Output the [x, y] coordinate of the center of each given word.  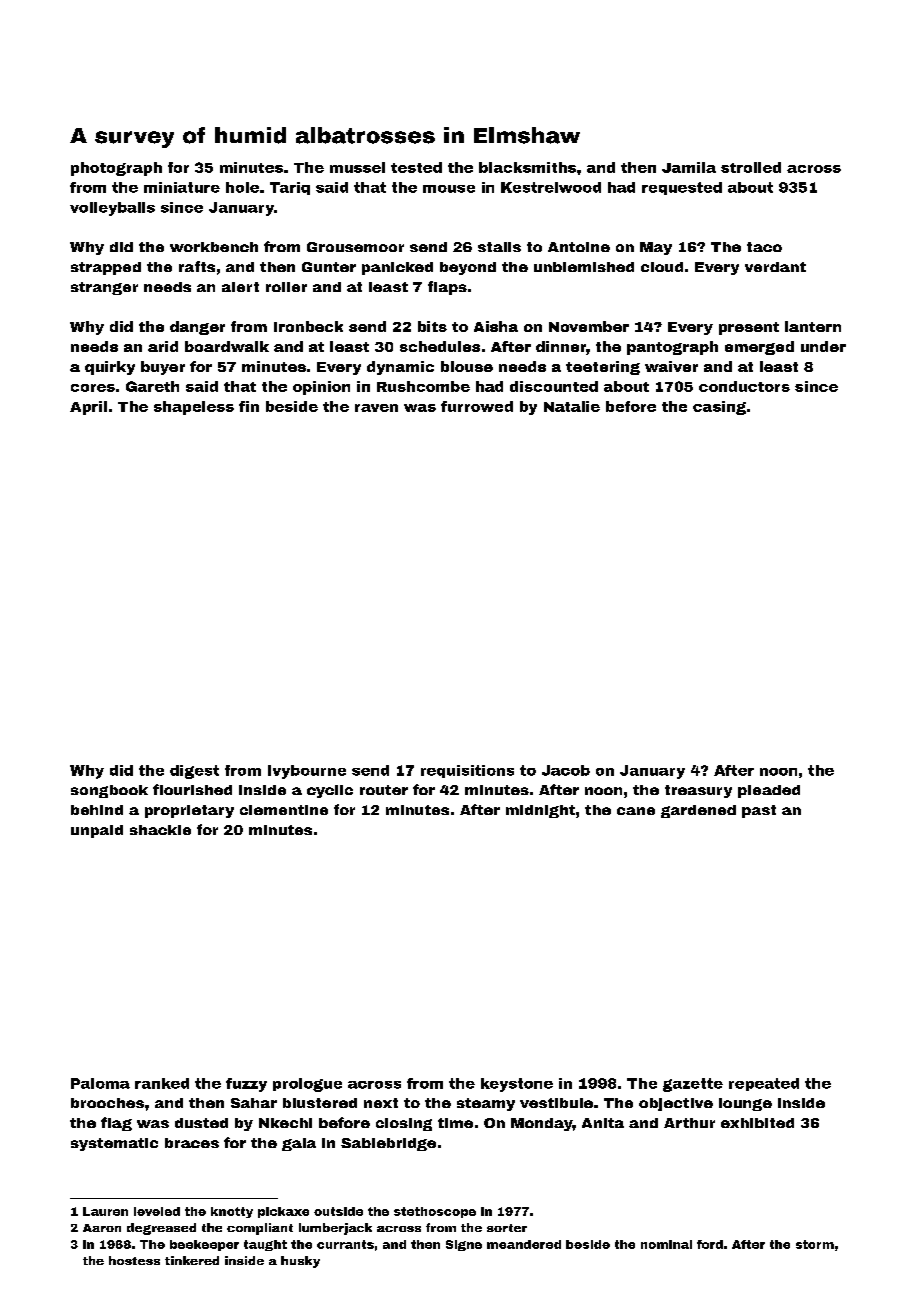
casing [719, 408]
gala [299, 1144]
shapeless [194, 408]
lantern [813, 326]
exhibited [757, 1123]
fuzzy [246, 1085]
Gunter [329, 267]
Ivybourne [307, 772]
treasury [698, 791]
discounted [554, 386]
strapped [106, 268]
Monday [542, 1124]
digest [194, 772]
